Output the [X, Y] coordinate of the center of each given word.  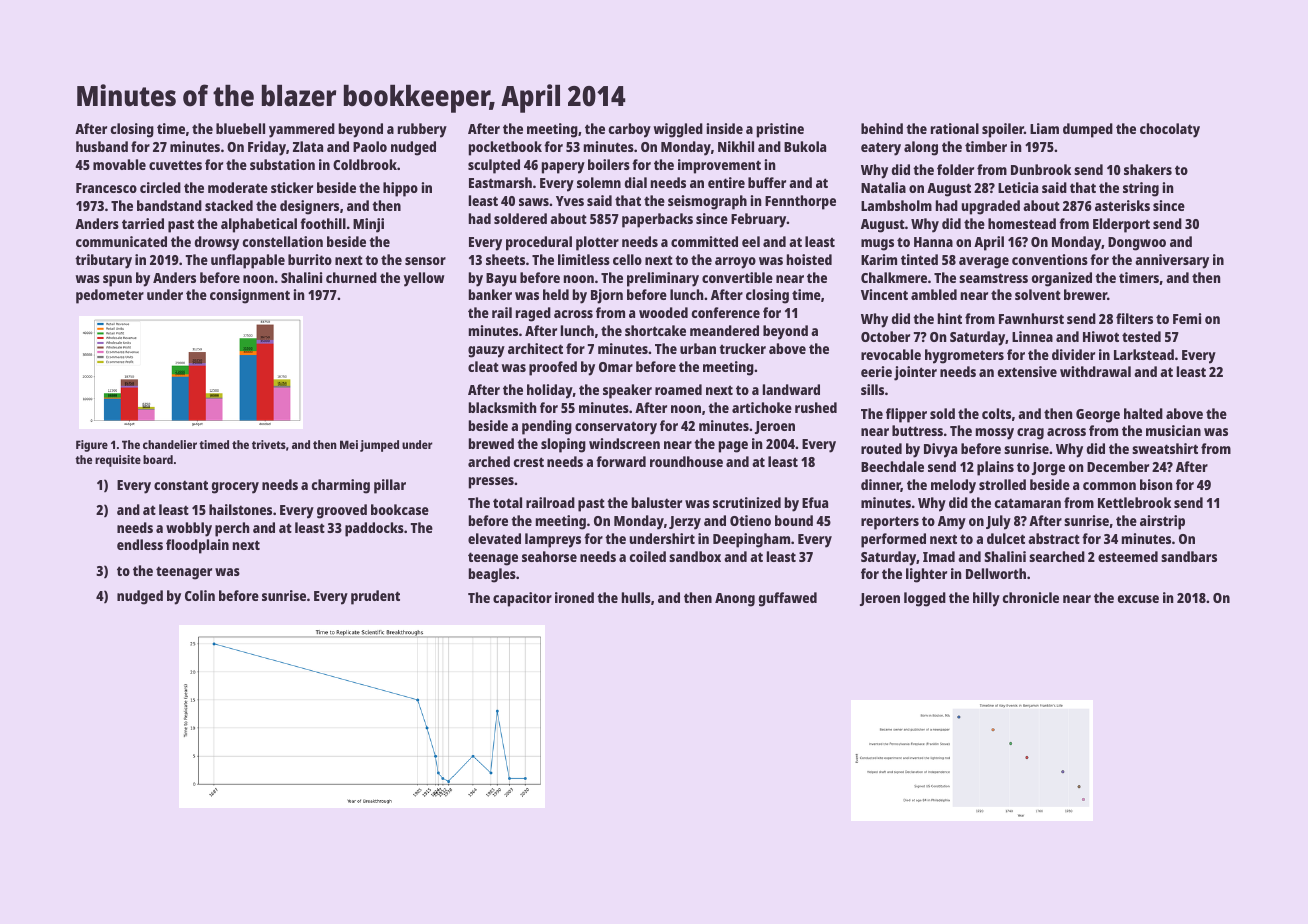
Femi [1187, 318]
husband [102, 146]
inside [725, 128]
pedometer [110, 296]
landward [791, 389]
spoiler [1003, 130]
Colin [200, 595]
